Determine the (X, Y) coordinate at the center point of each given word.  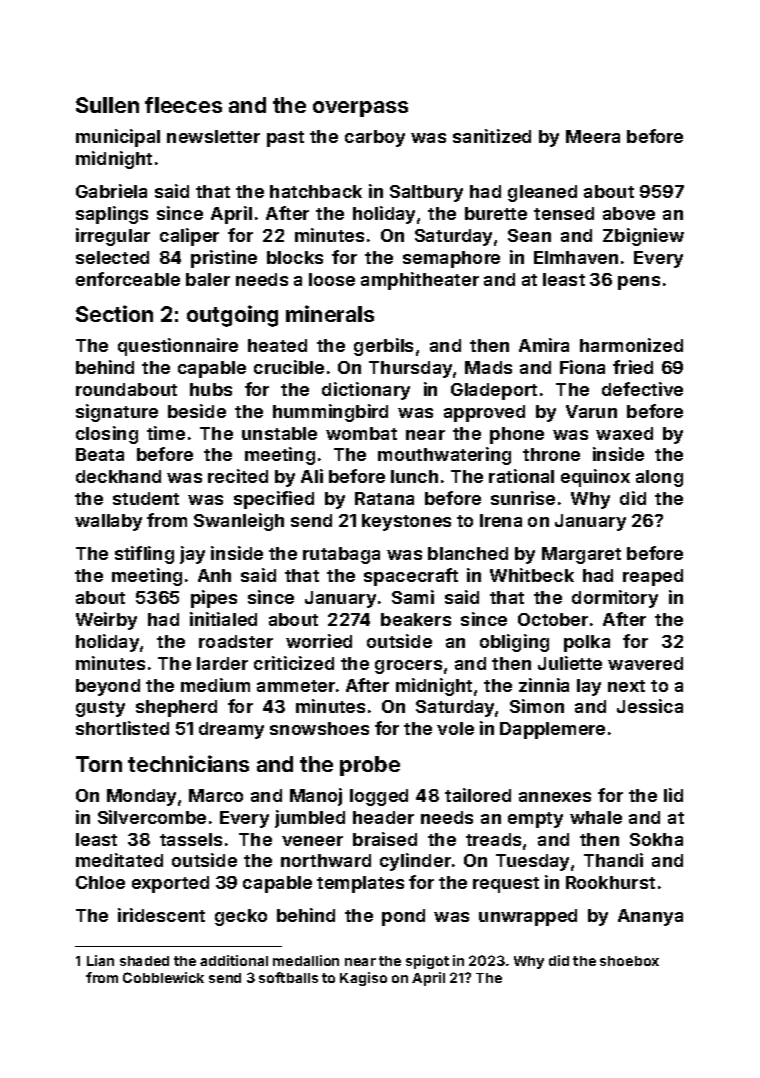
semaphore (451, 259)
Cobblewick (163, 977)
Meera (593, 136)
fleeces (183, 105)
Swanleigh (239, 522)
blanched (468, 553)
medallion (306, 960)
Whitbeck (532, 575)
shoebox (629, 961)
